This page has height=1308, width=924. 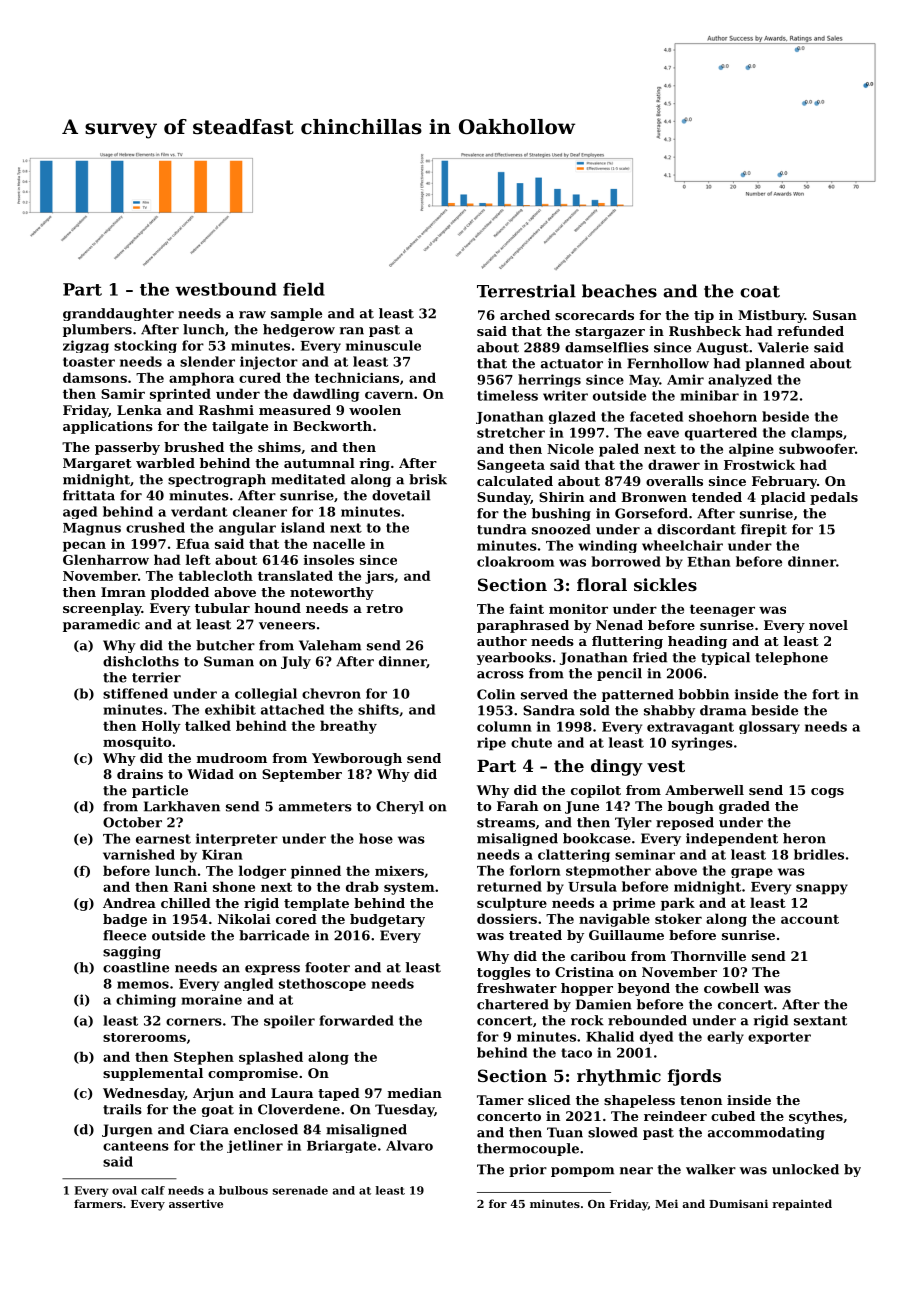 What do you see at coordinates (383, 345) in the page?
I see `minuscule` at bounding box center [383, 345].
